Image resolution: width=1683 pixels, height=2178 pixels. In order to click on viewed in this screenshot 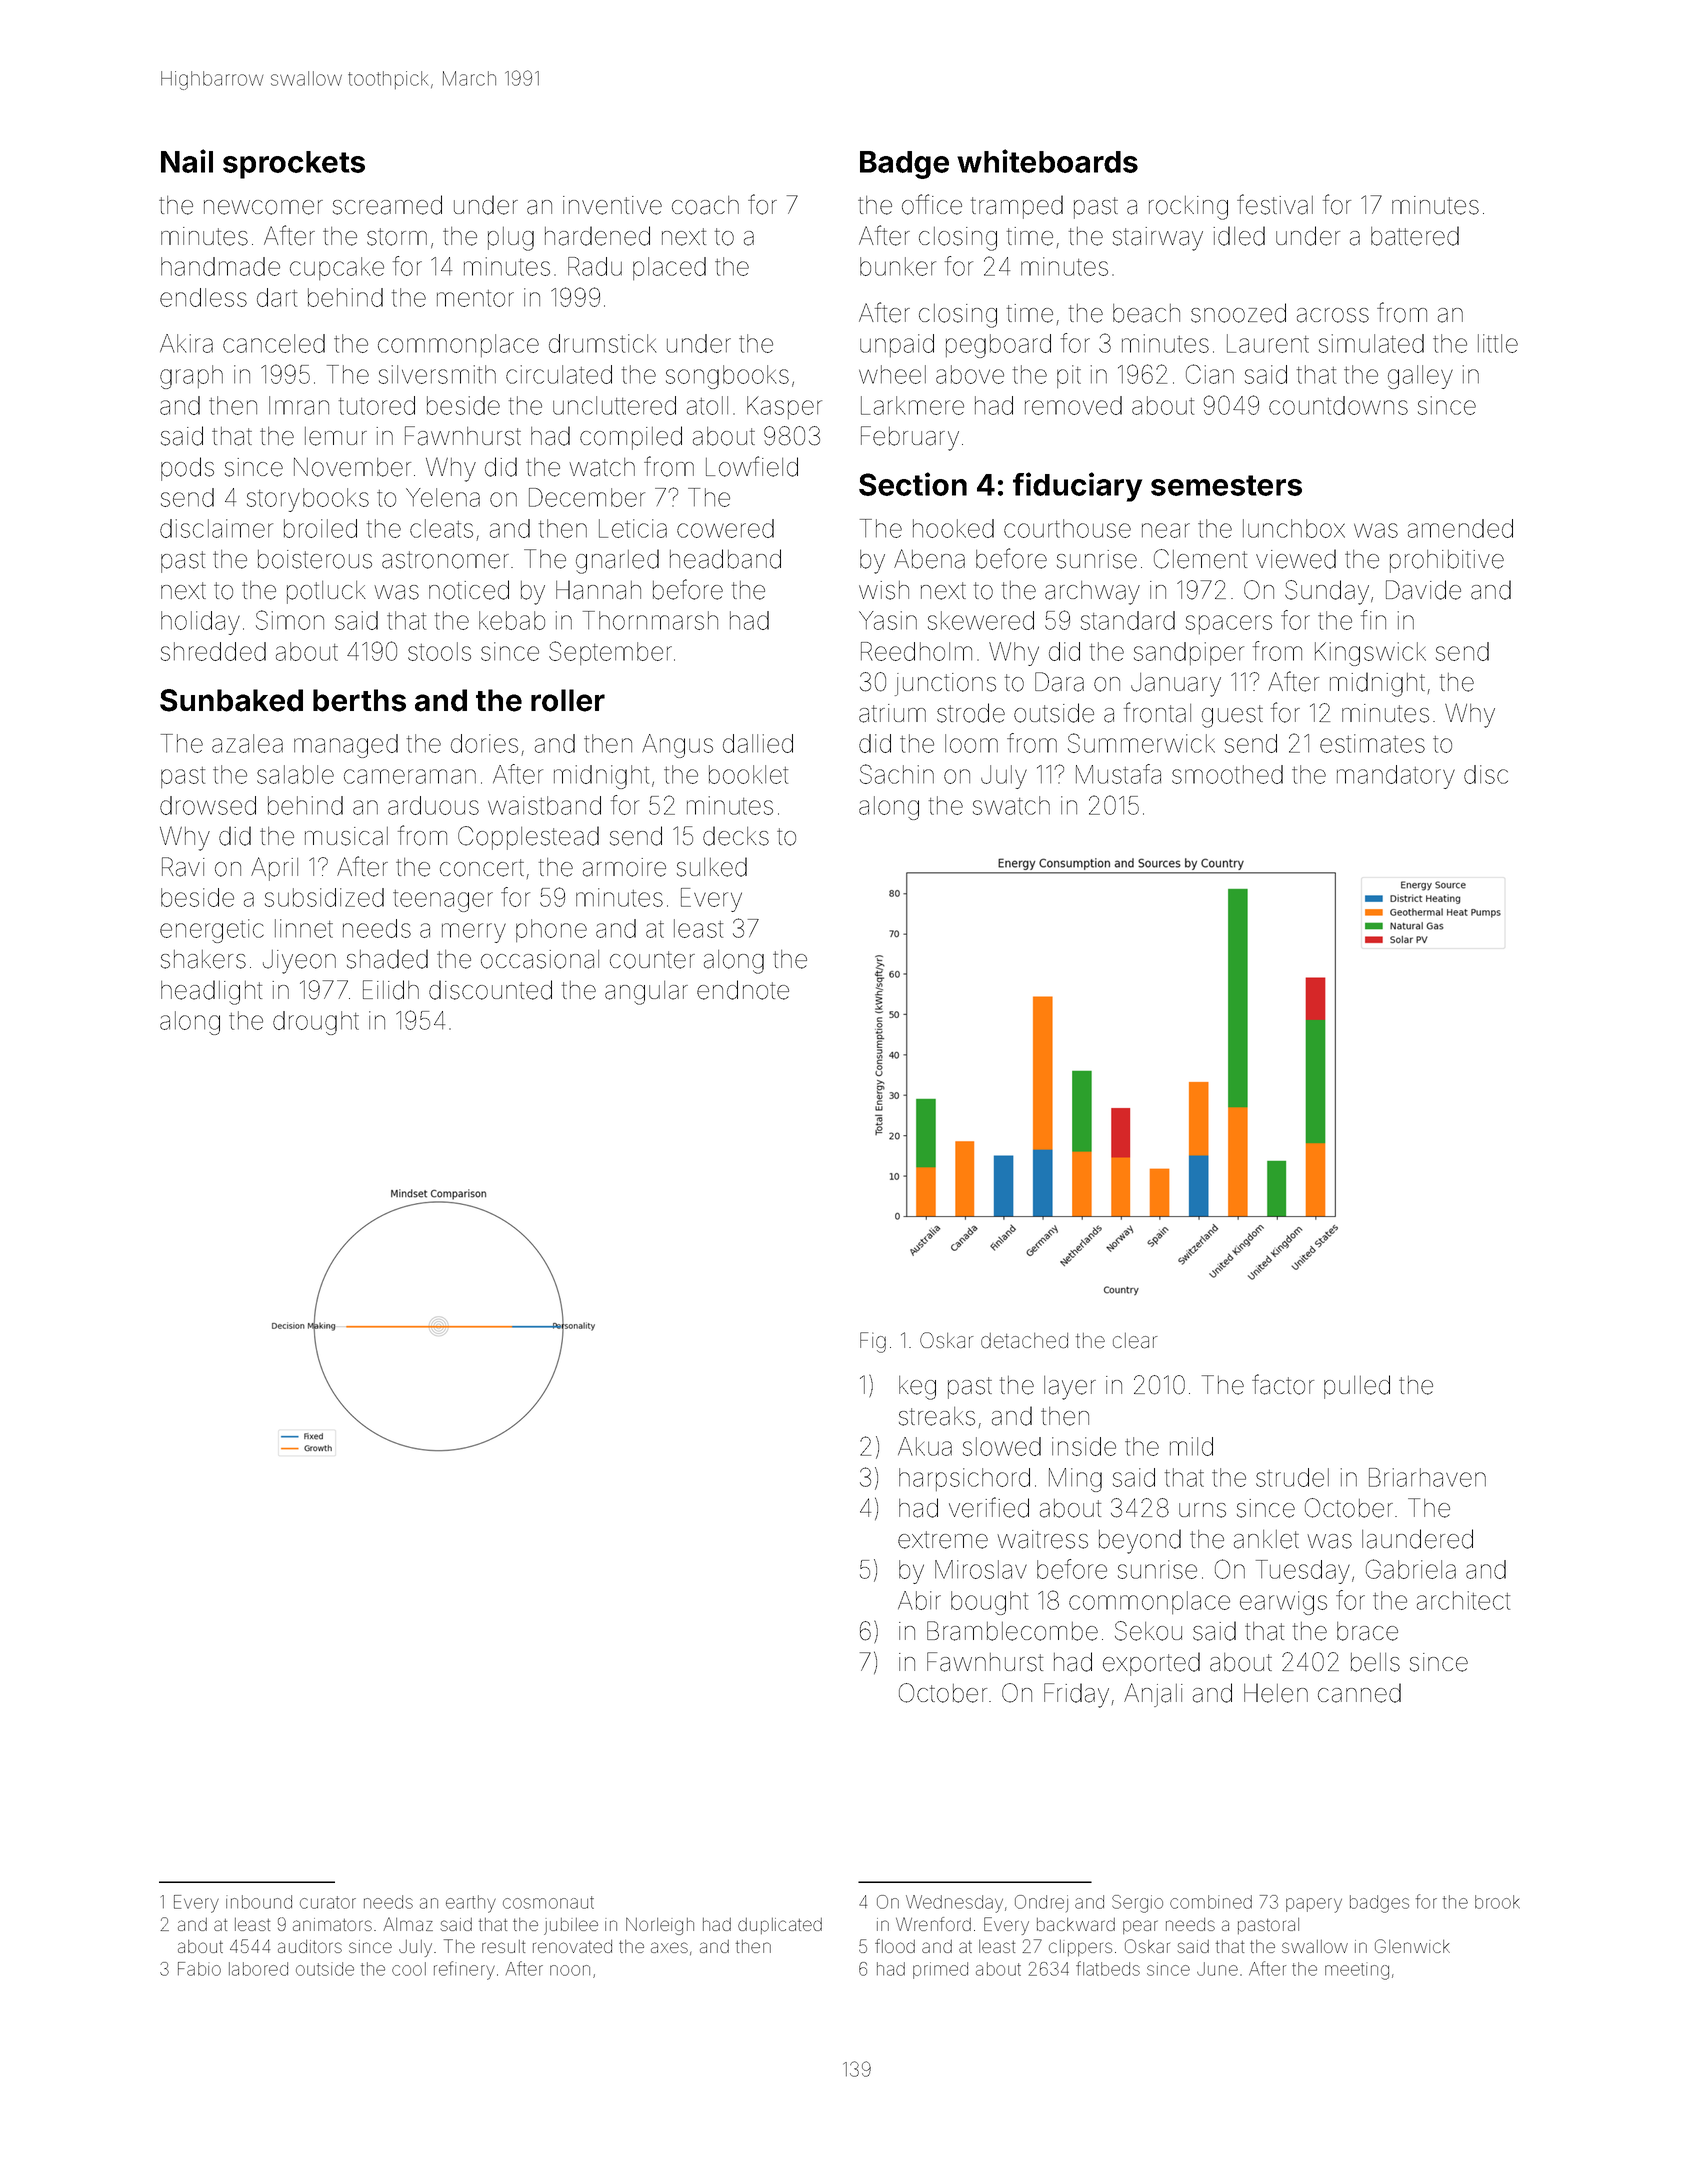, I will do `click(1296, 559)`.
